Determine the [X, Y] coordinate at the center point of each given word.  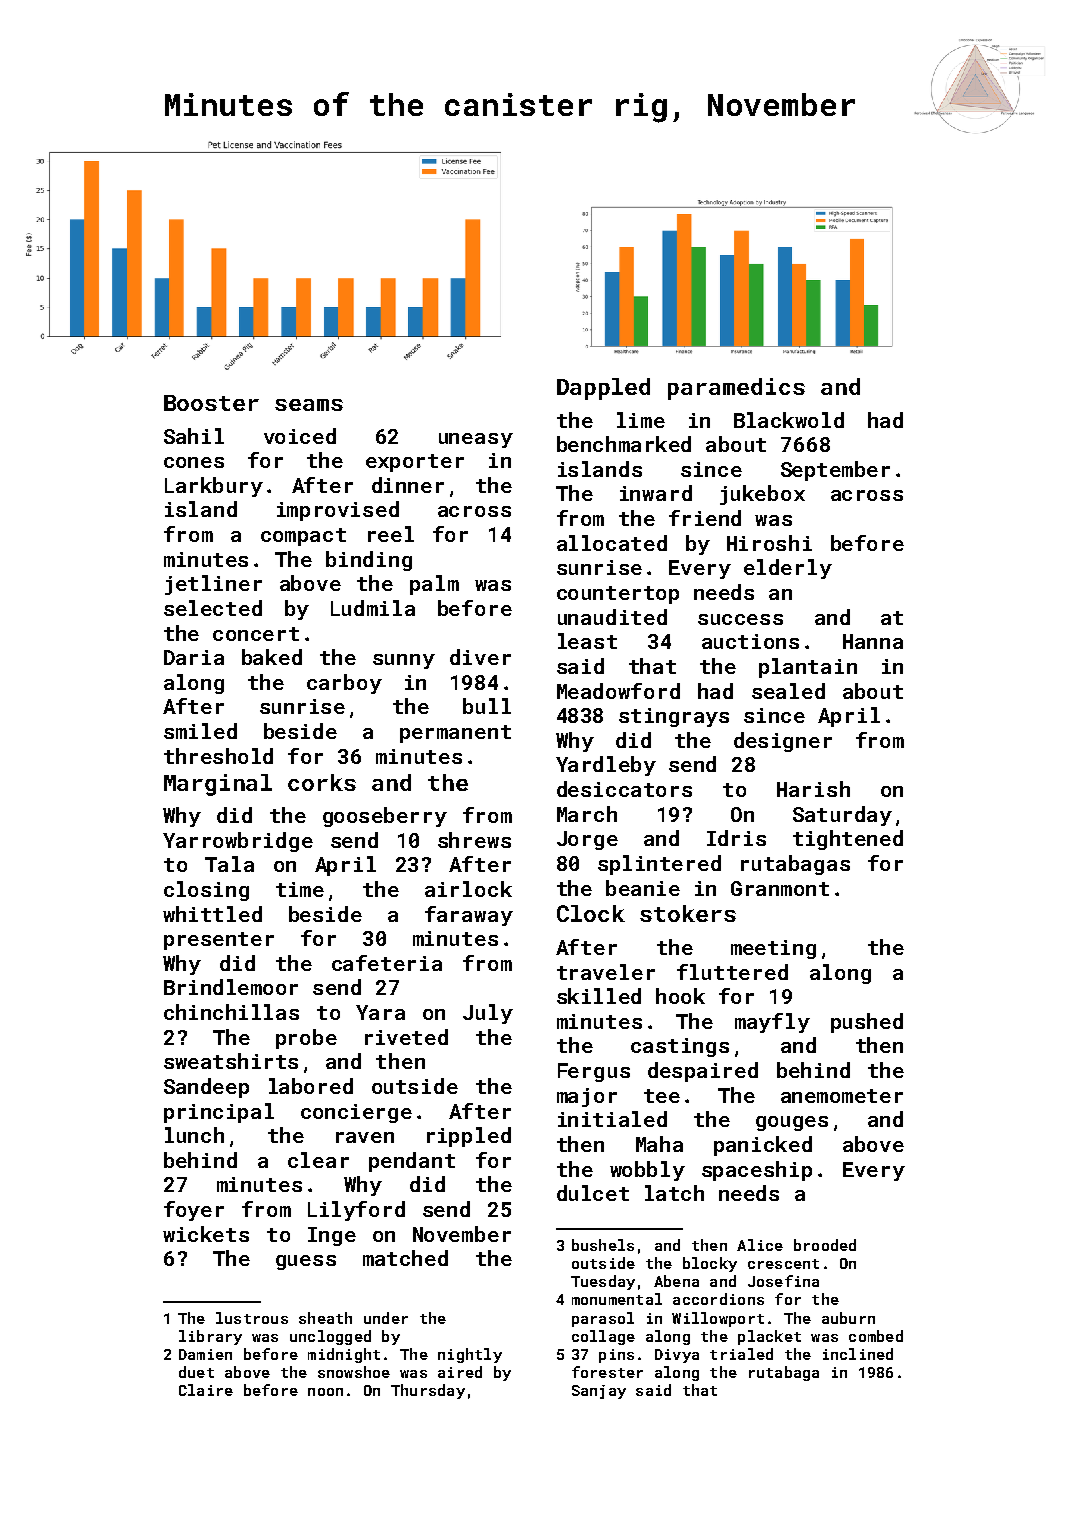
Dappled [603, 389]
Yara [380, 1012]
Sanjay [599, 1392]
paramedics [736, 389]
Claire [206, 1390]
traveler [606, 972]
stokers [688, 913]
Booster [211, 403]
